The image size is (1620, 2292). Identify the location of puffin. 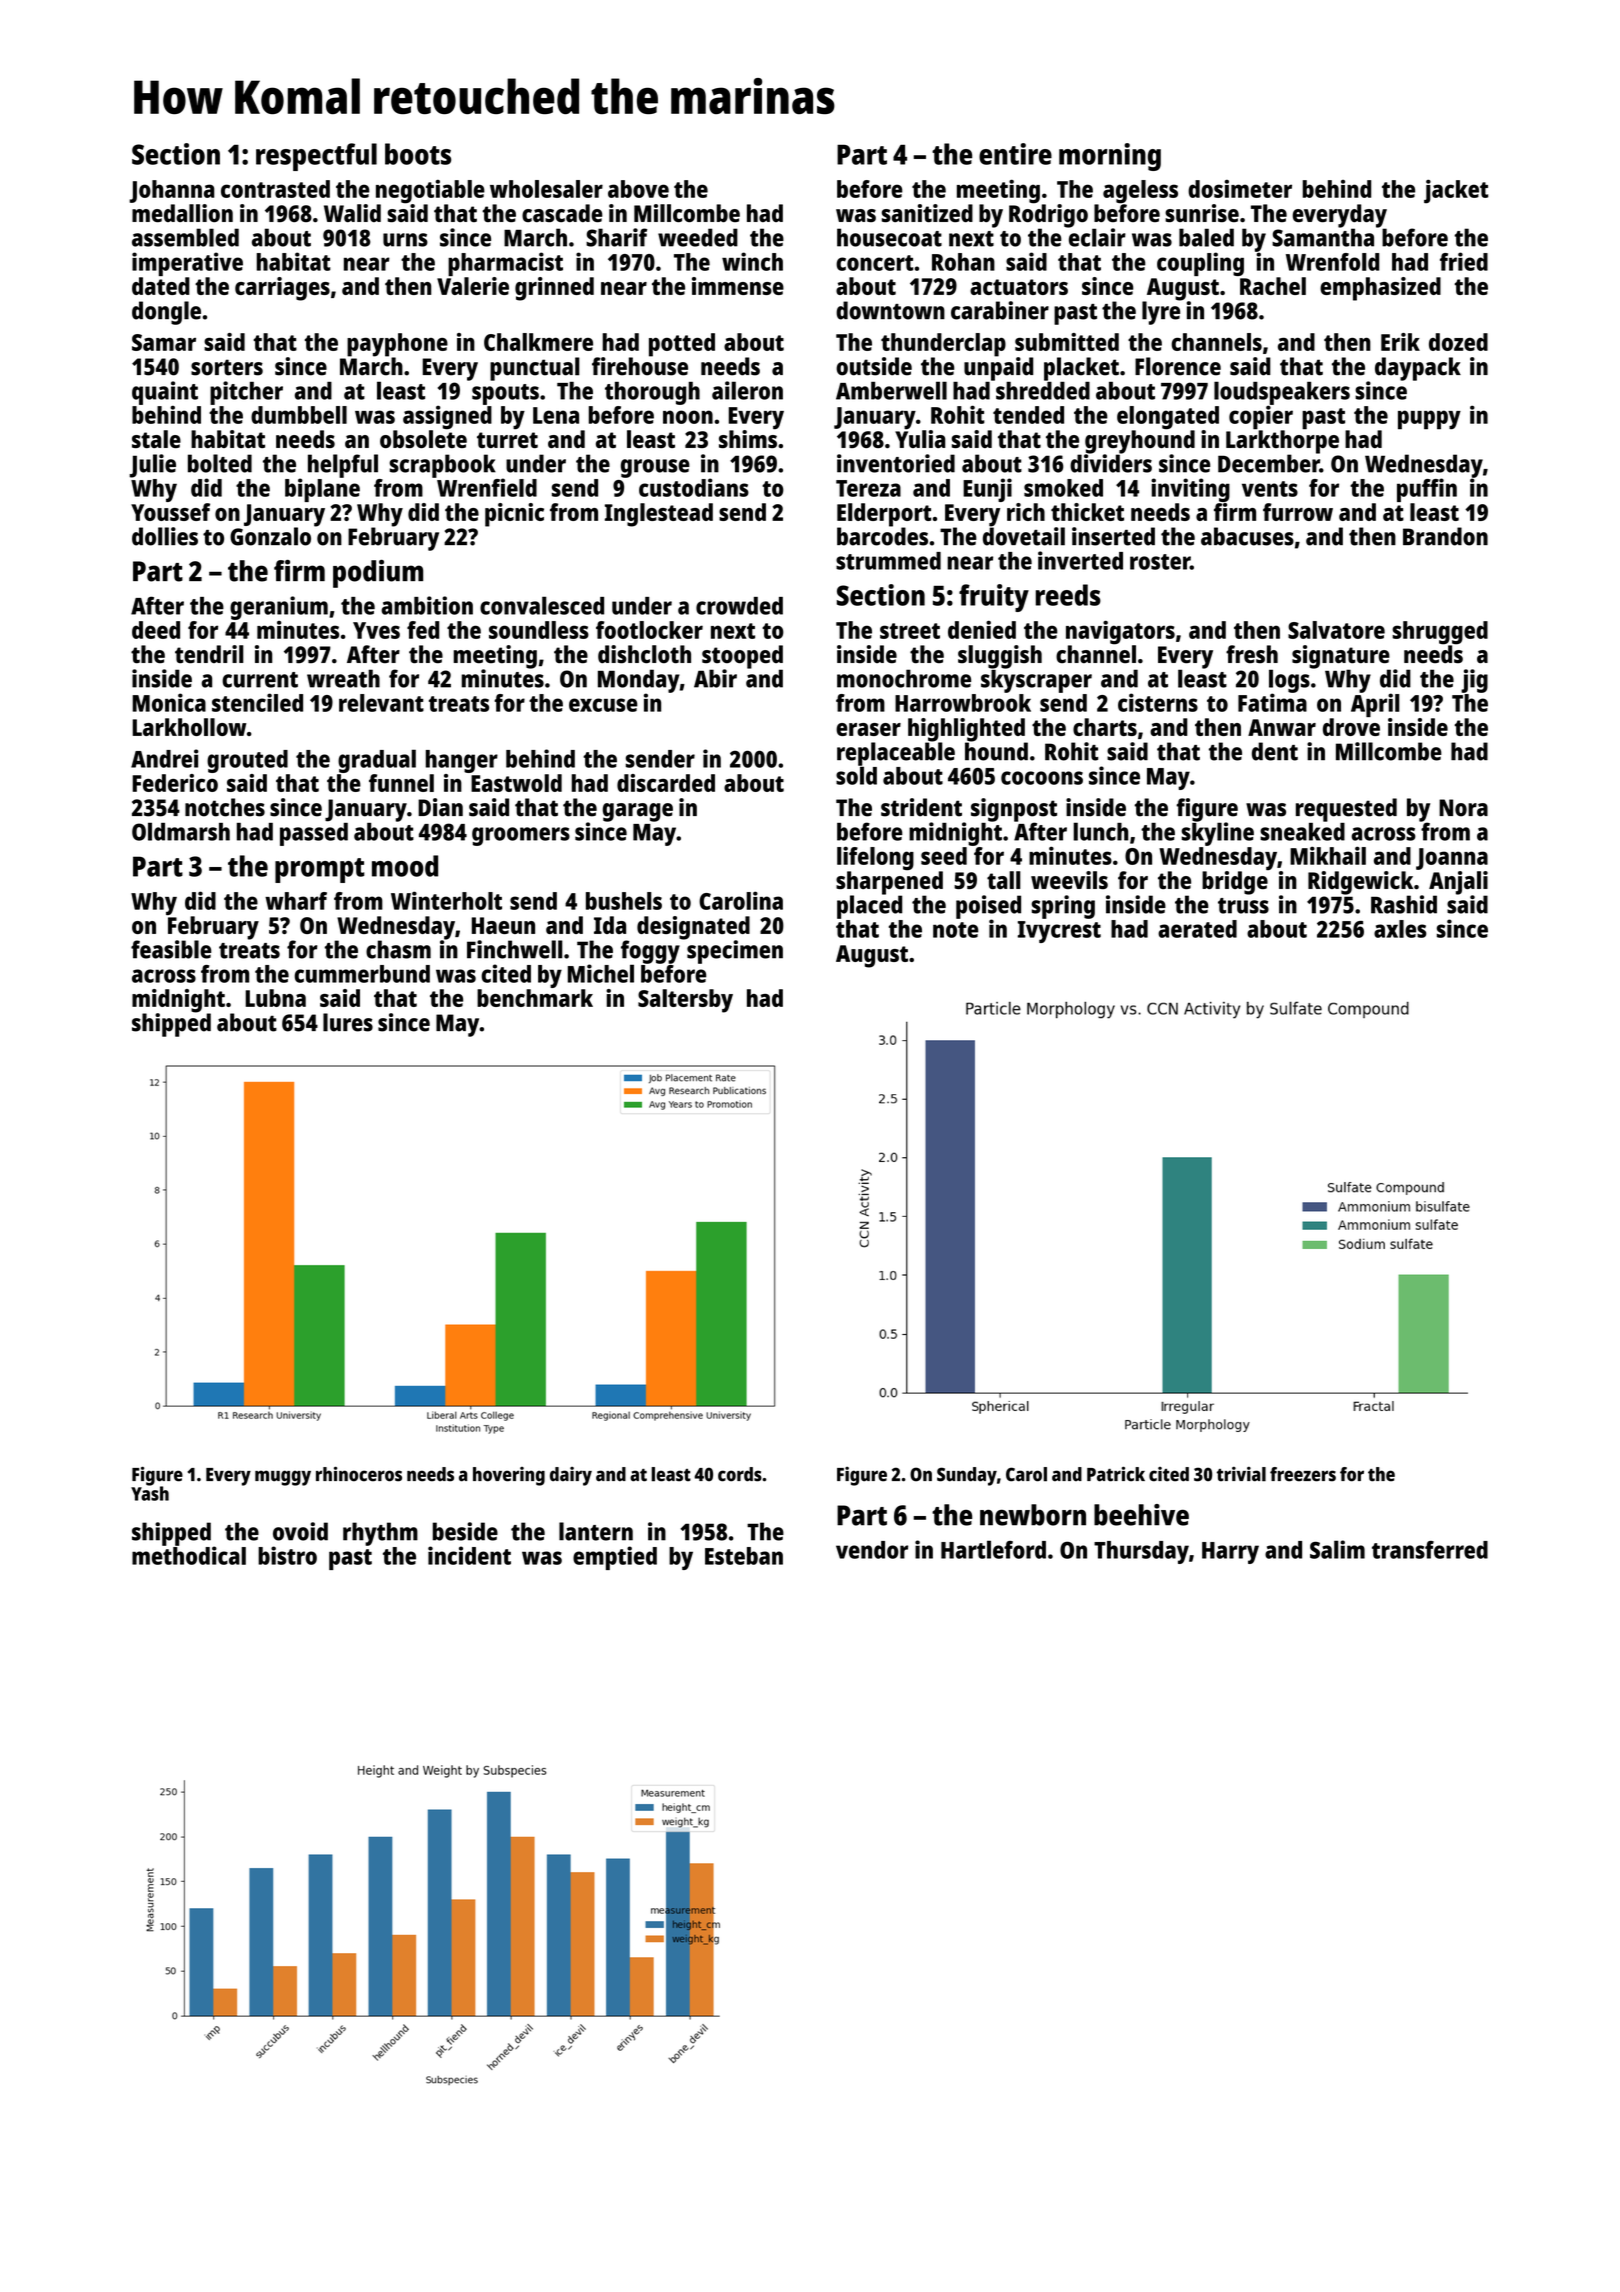
(1427, 490).
